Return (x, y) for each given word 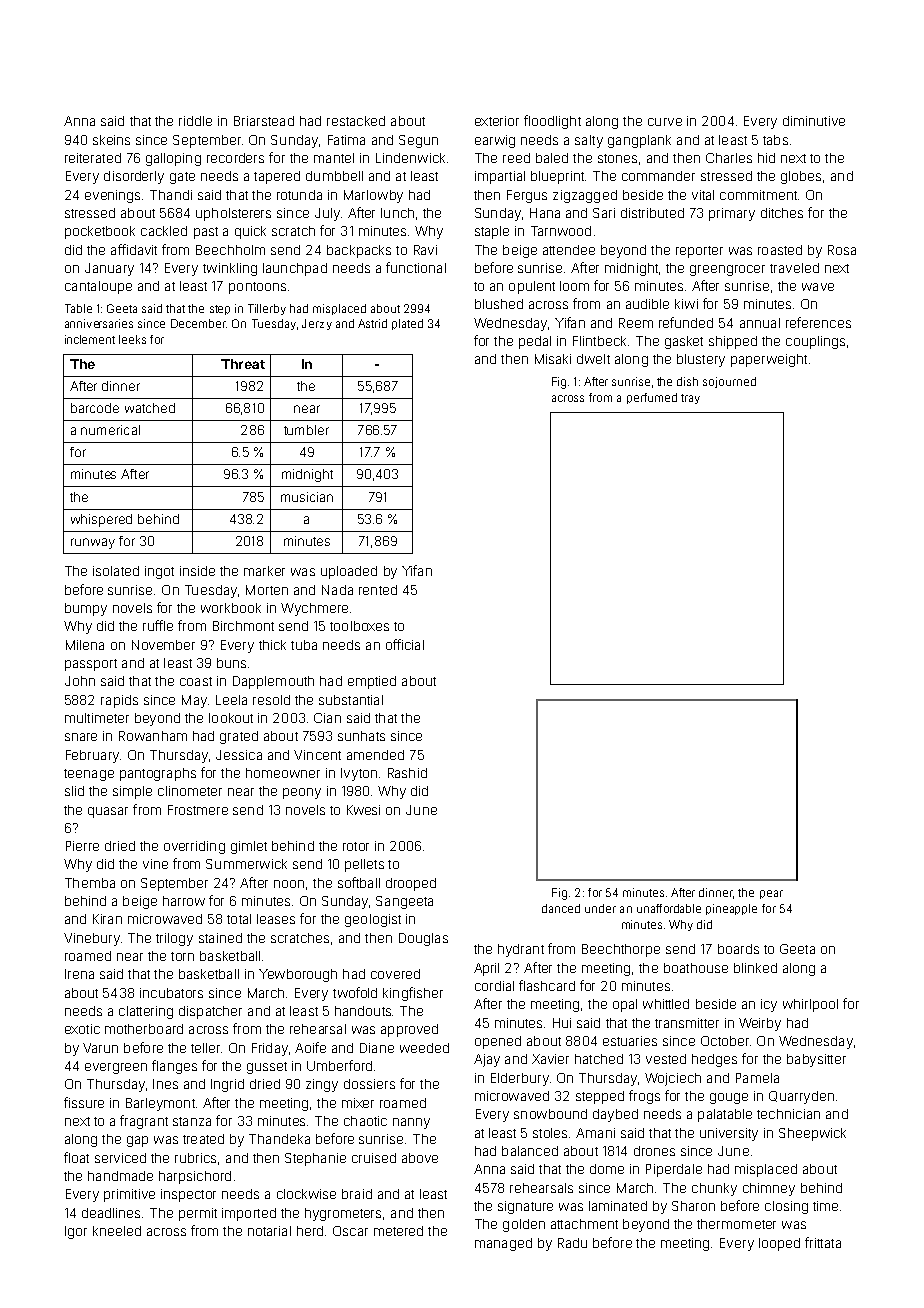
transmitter (687, 1023)
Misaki (553, 359)
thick (272, 645)
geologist (373, 920)
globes (801, 177)
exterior (497, 121)
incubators (171, 993)
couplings (815, 342)
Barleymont (160, 1104)
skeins (111, 140)
